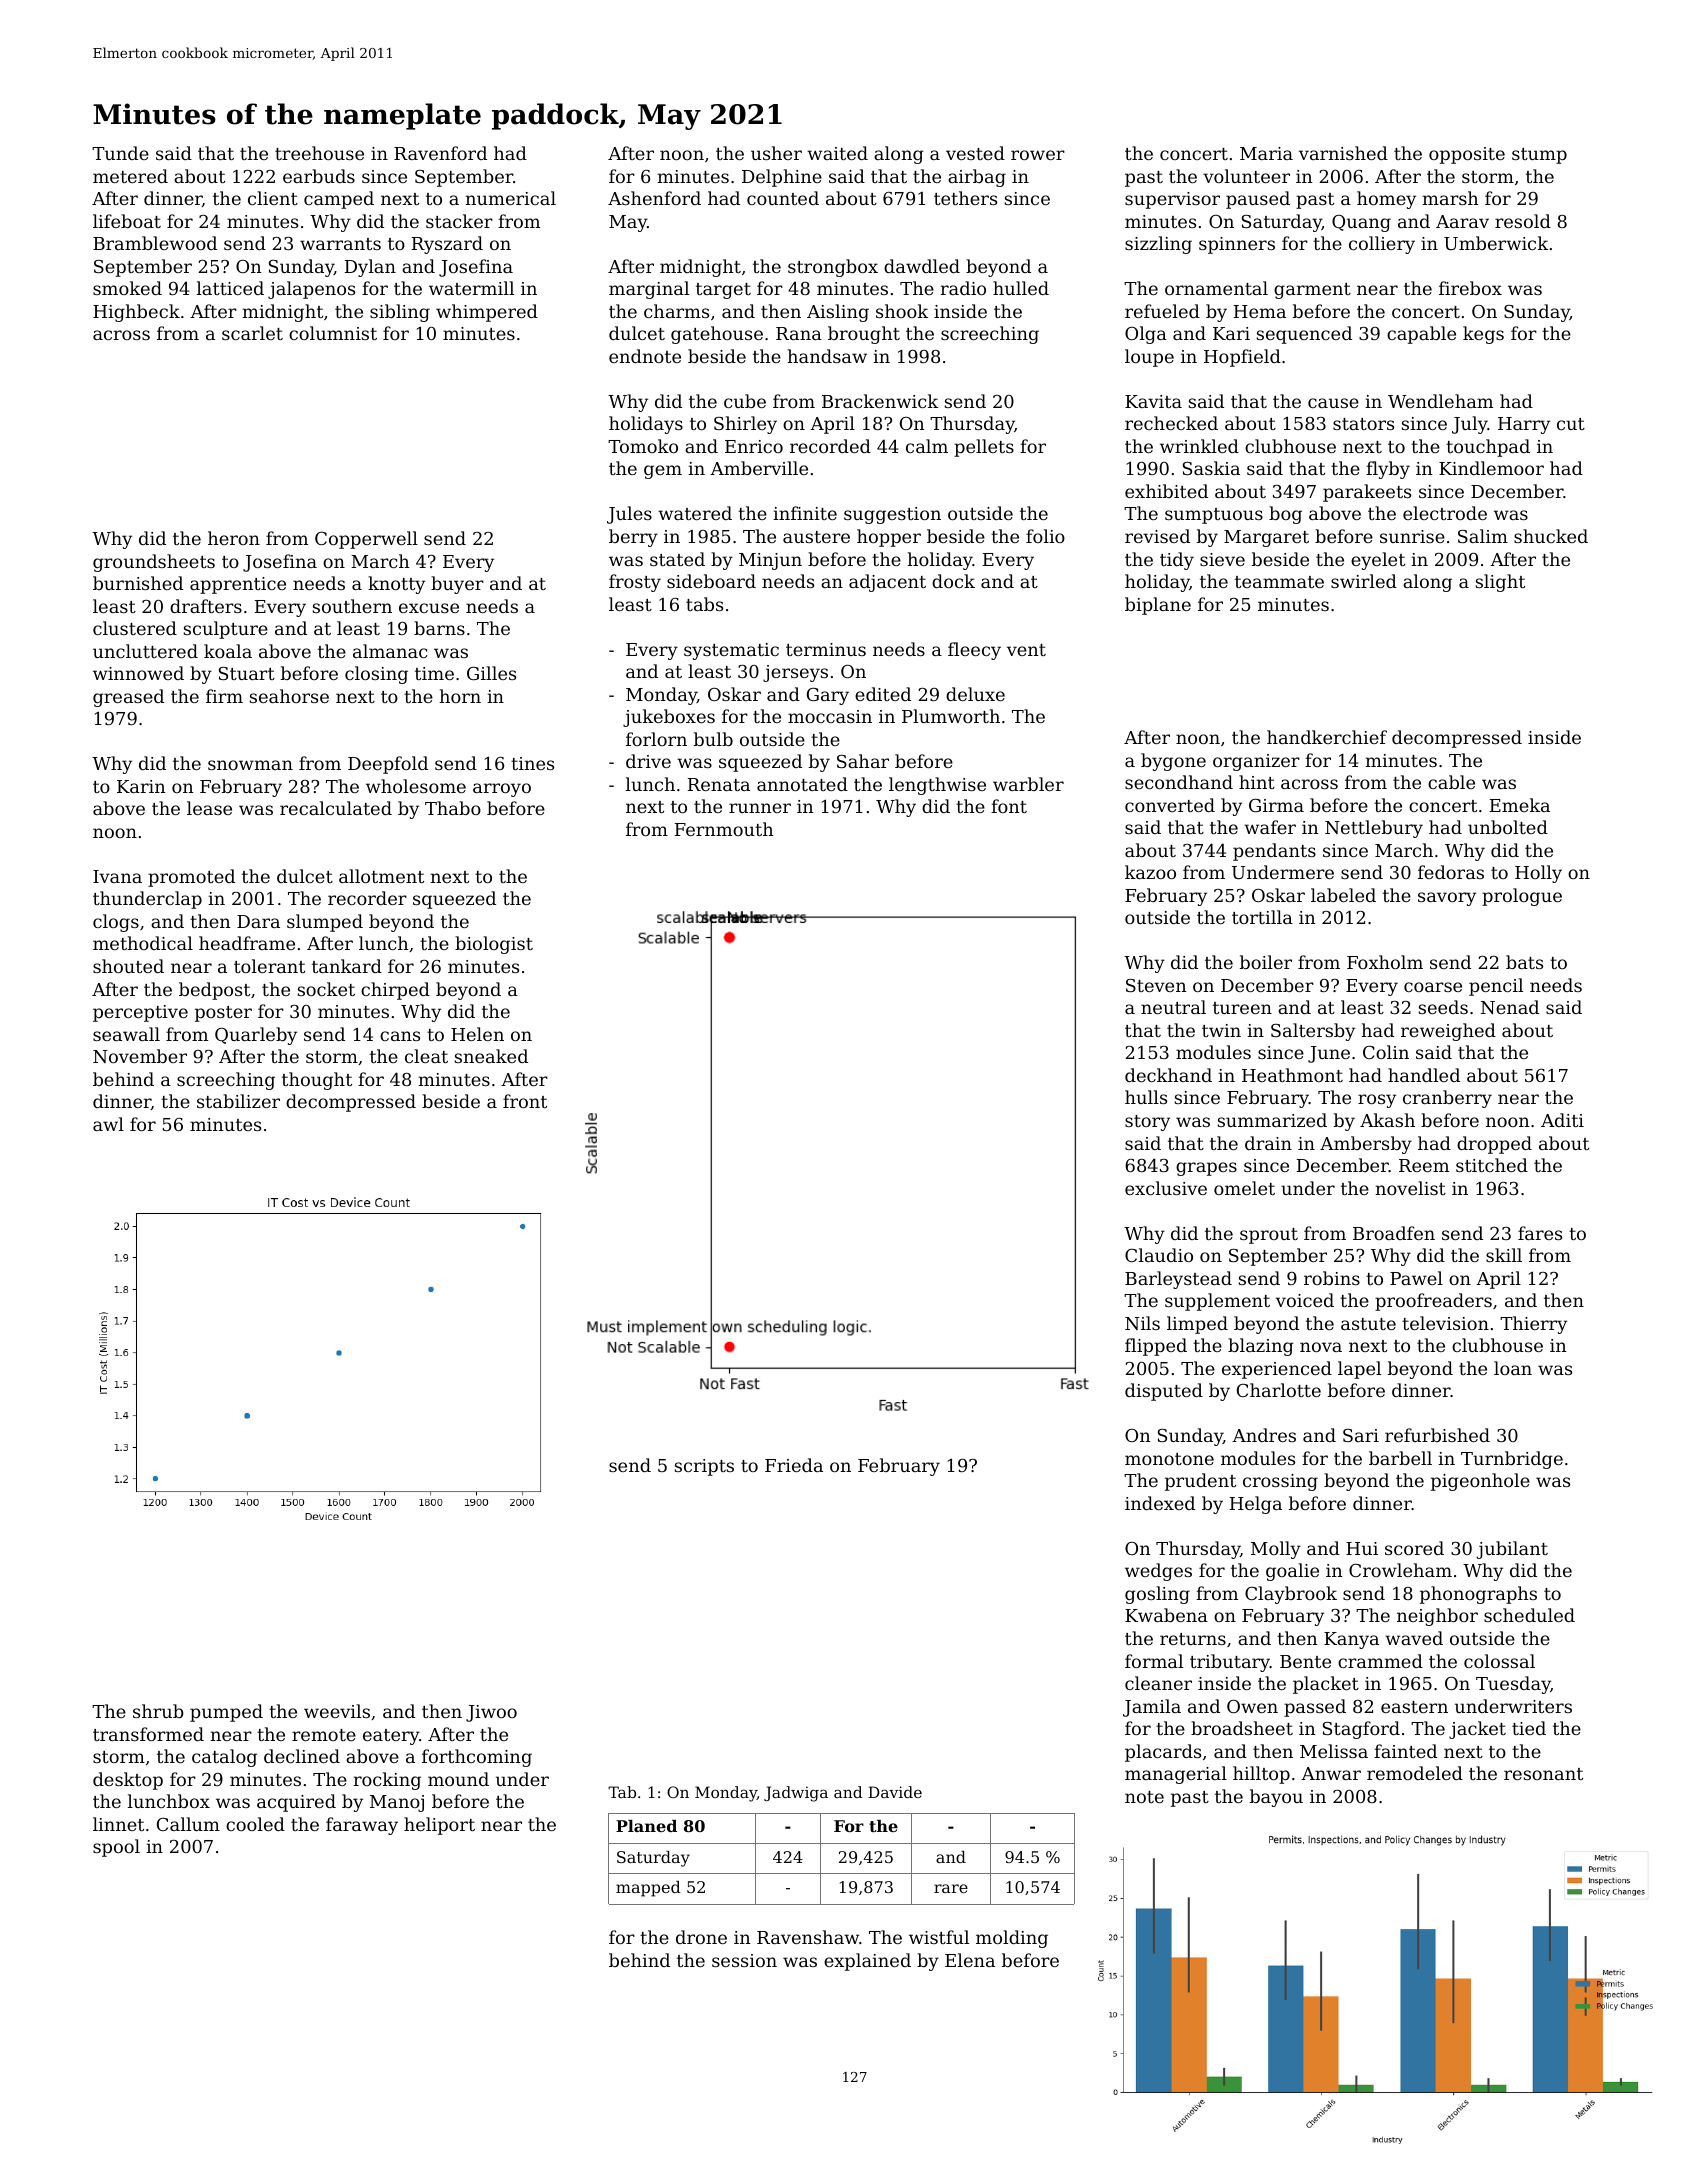 The image size is (1683, 2178). I want to click on front, so click(525, 1101).
